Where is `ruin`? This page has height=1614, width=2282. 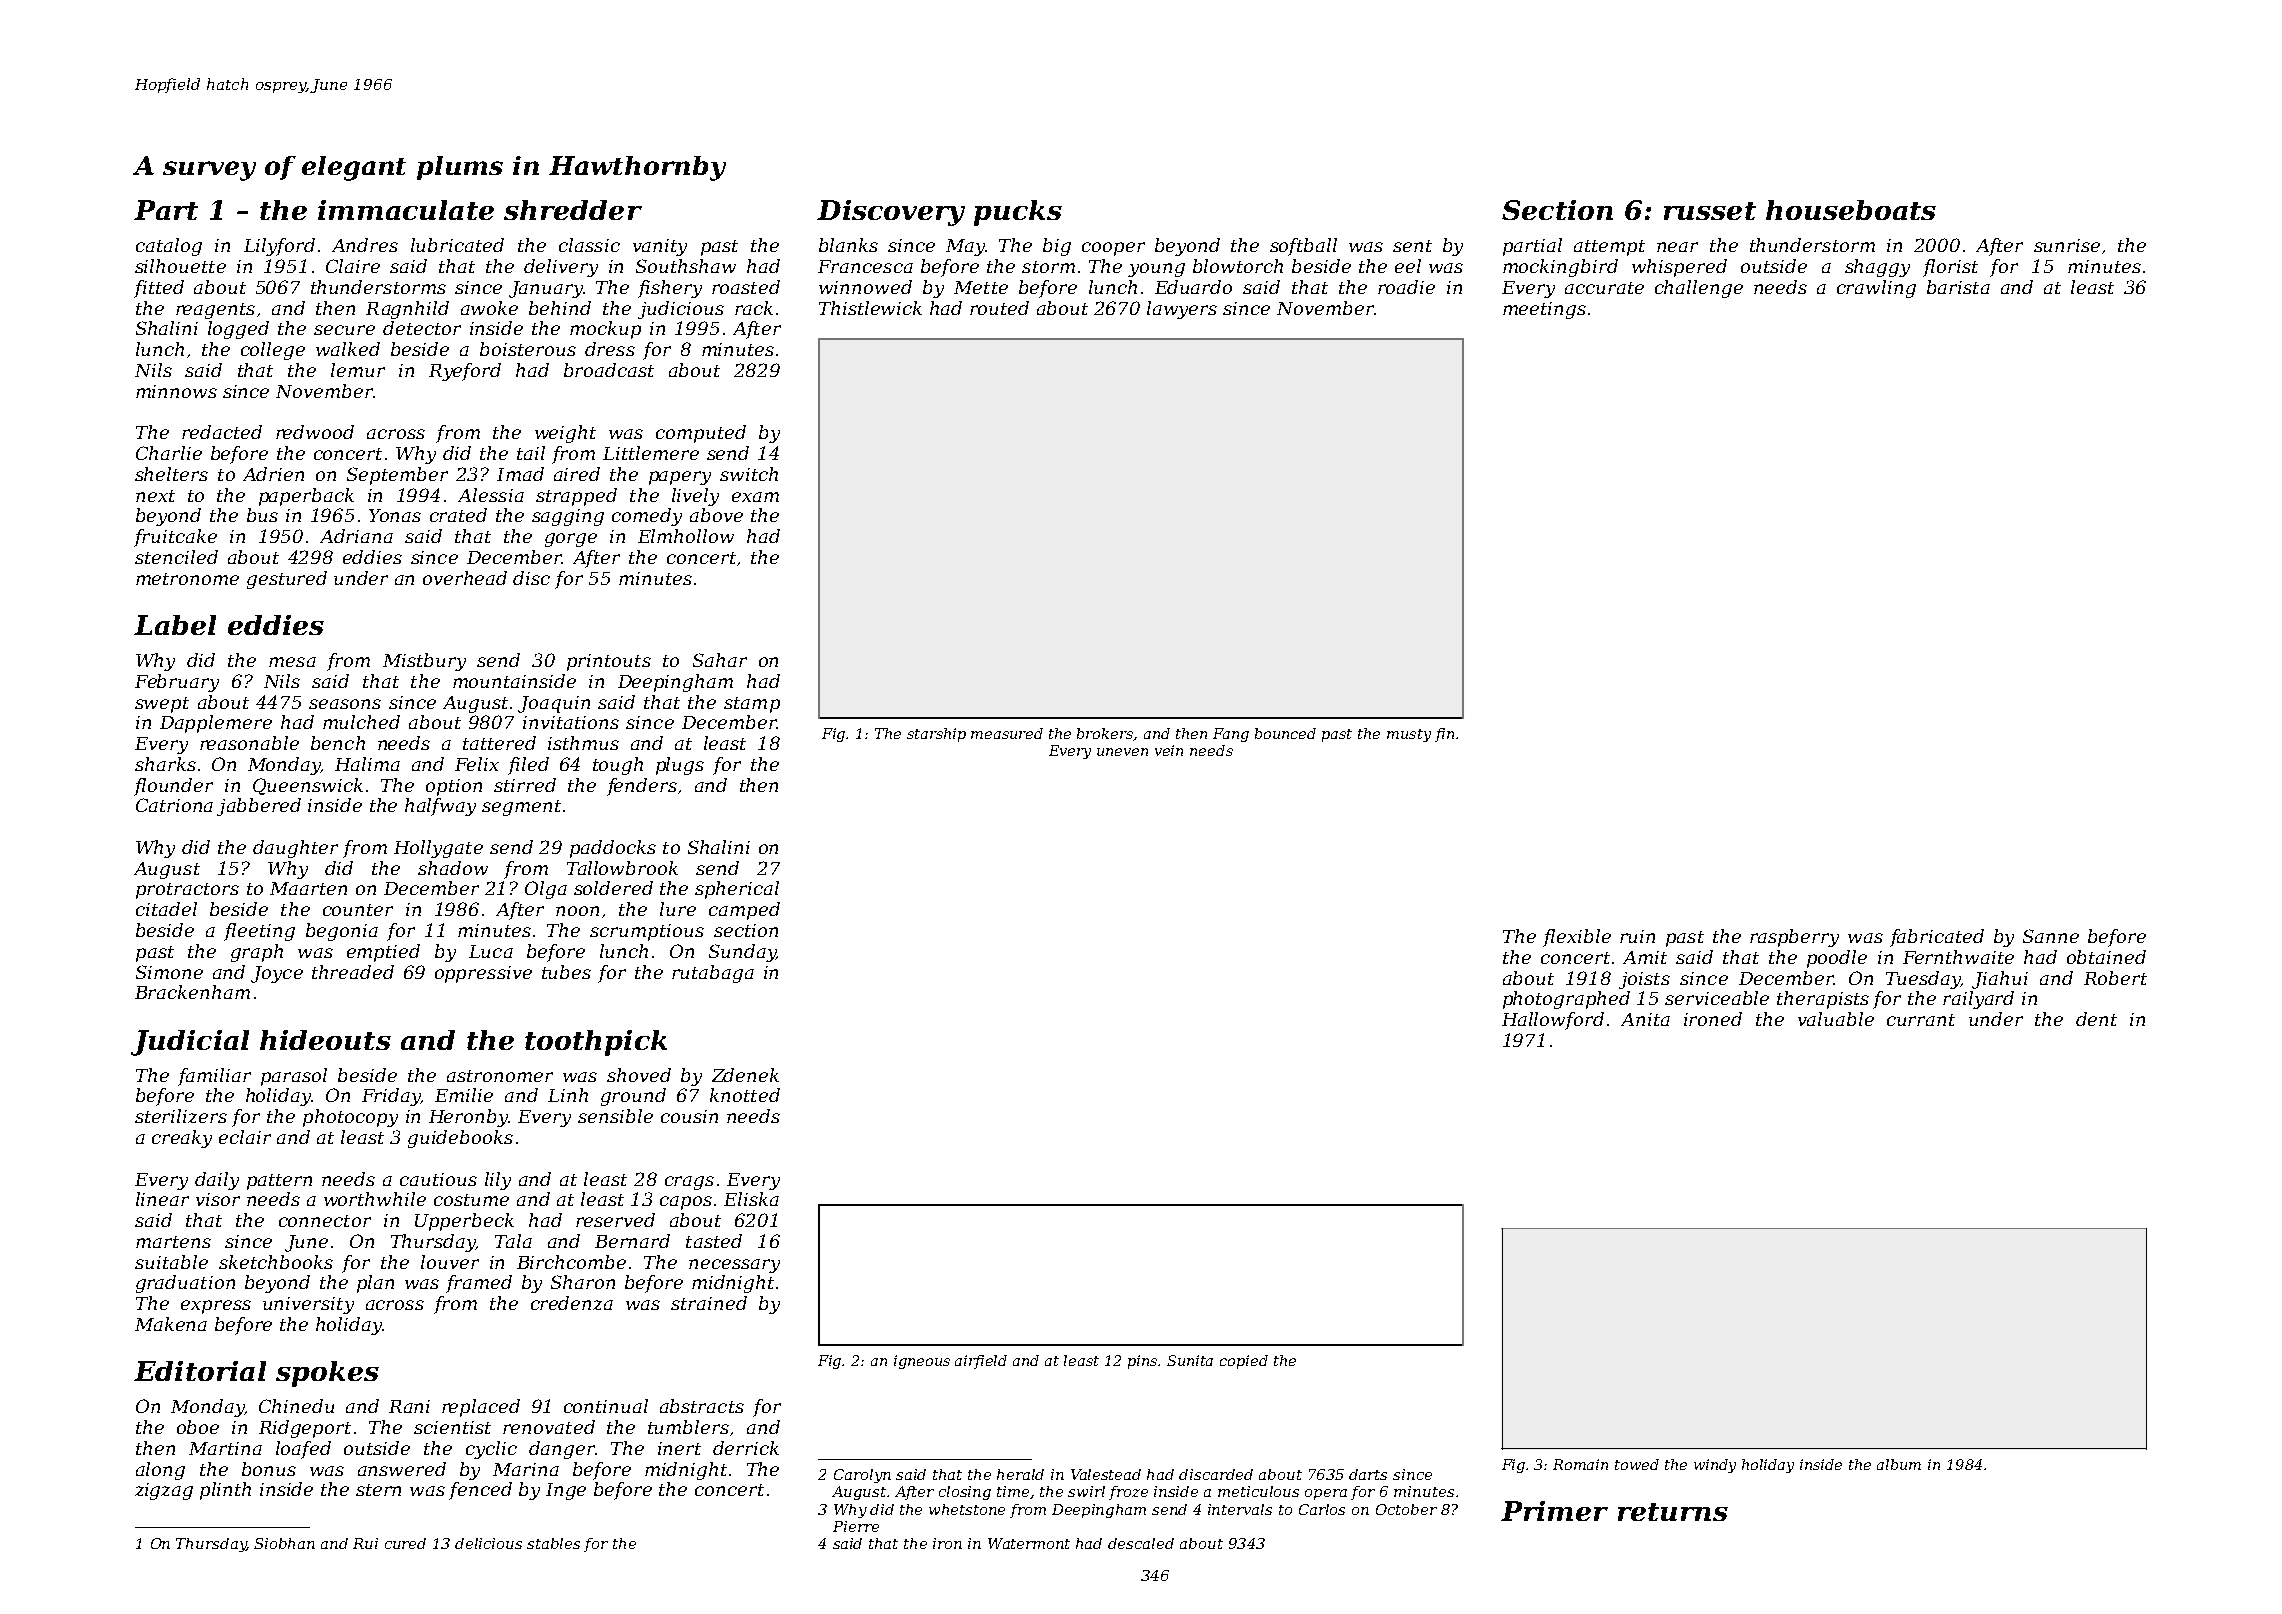
ruin is located at coordinates (1637, 936).
